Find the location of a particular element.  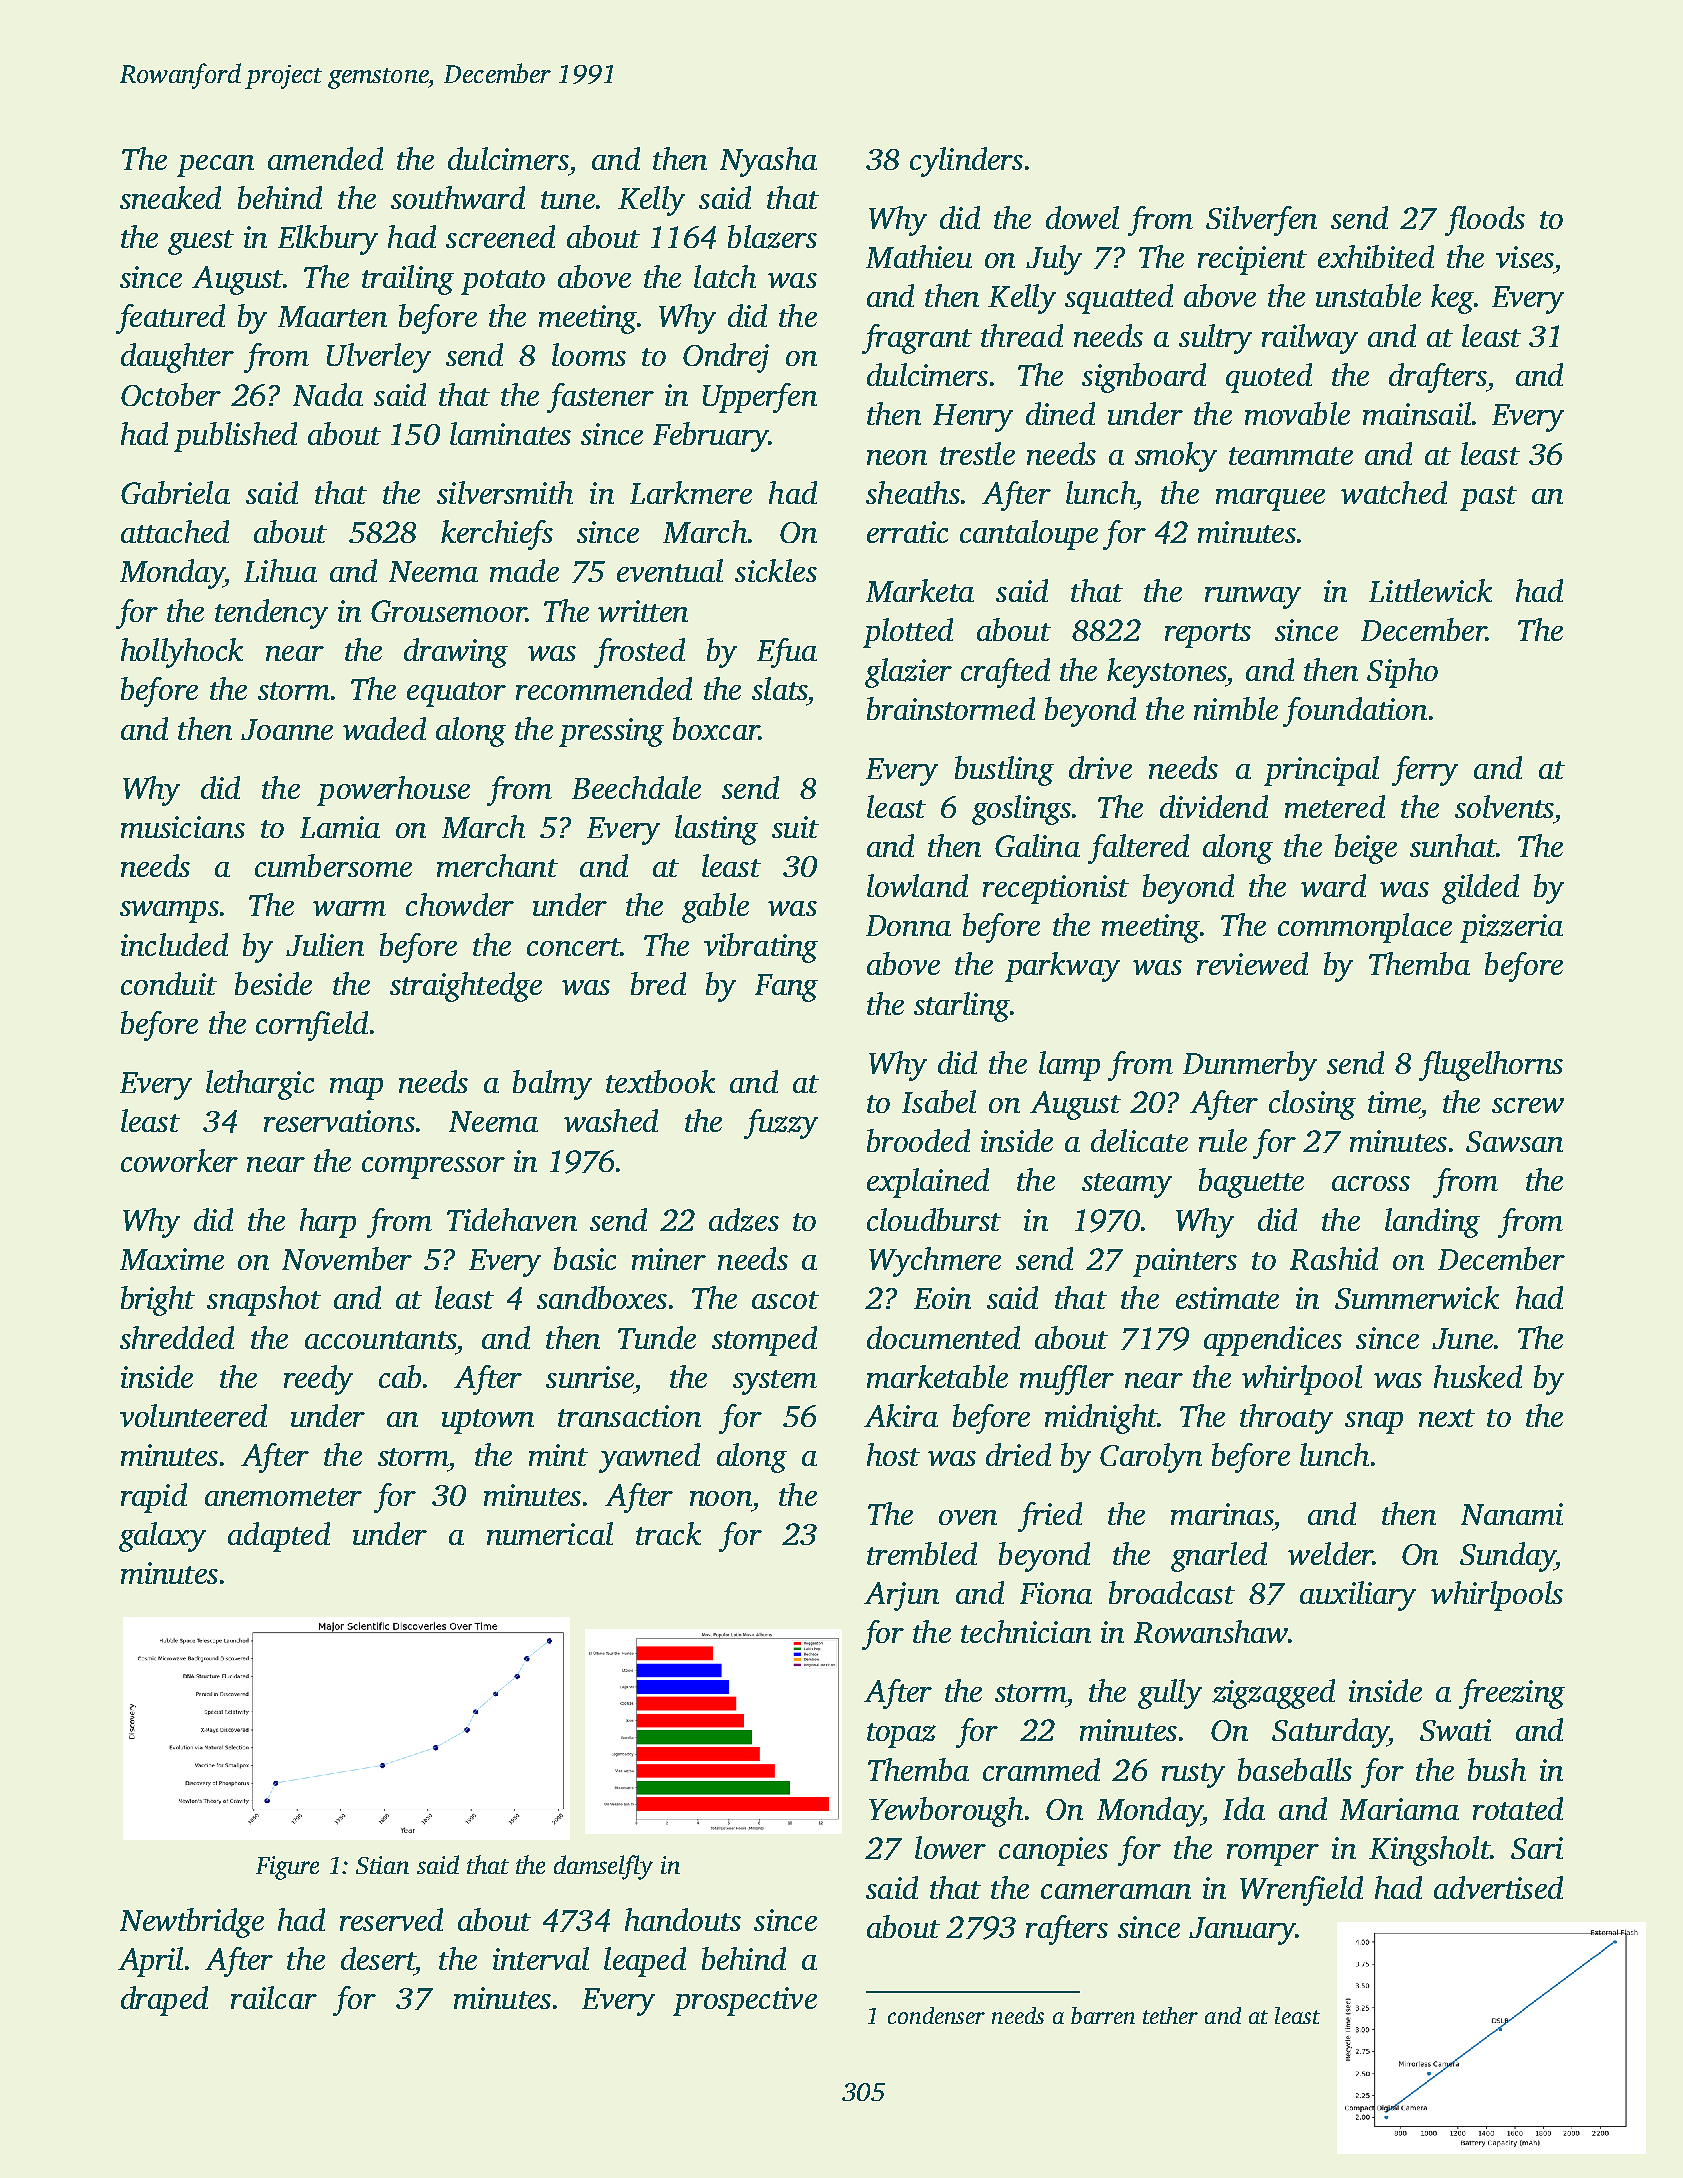

Nanami is located at coordinates (1512, 1514).
